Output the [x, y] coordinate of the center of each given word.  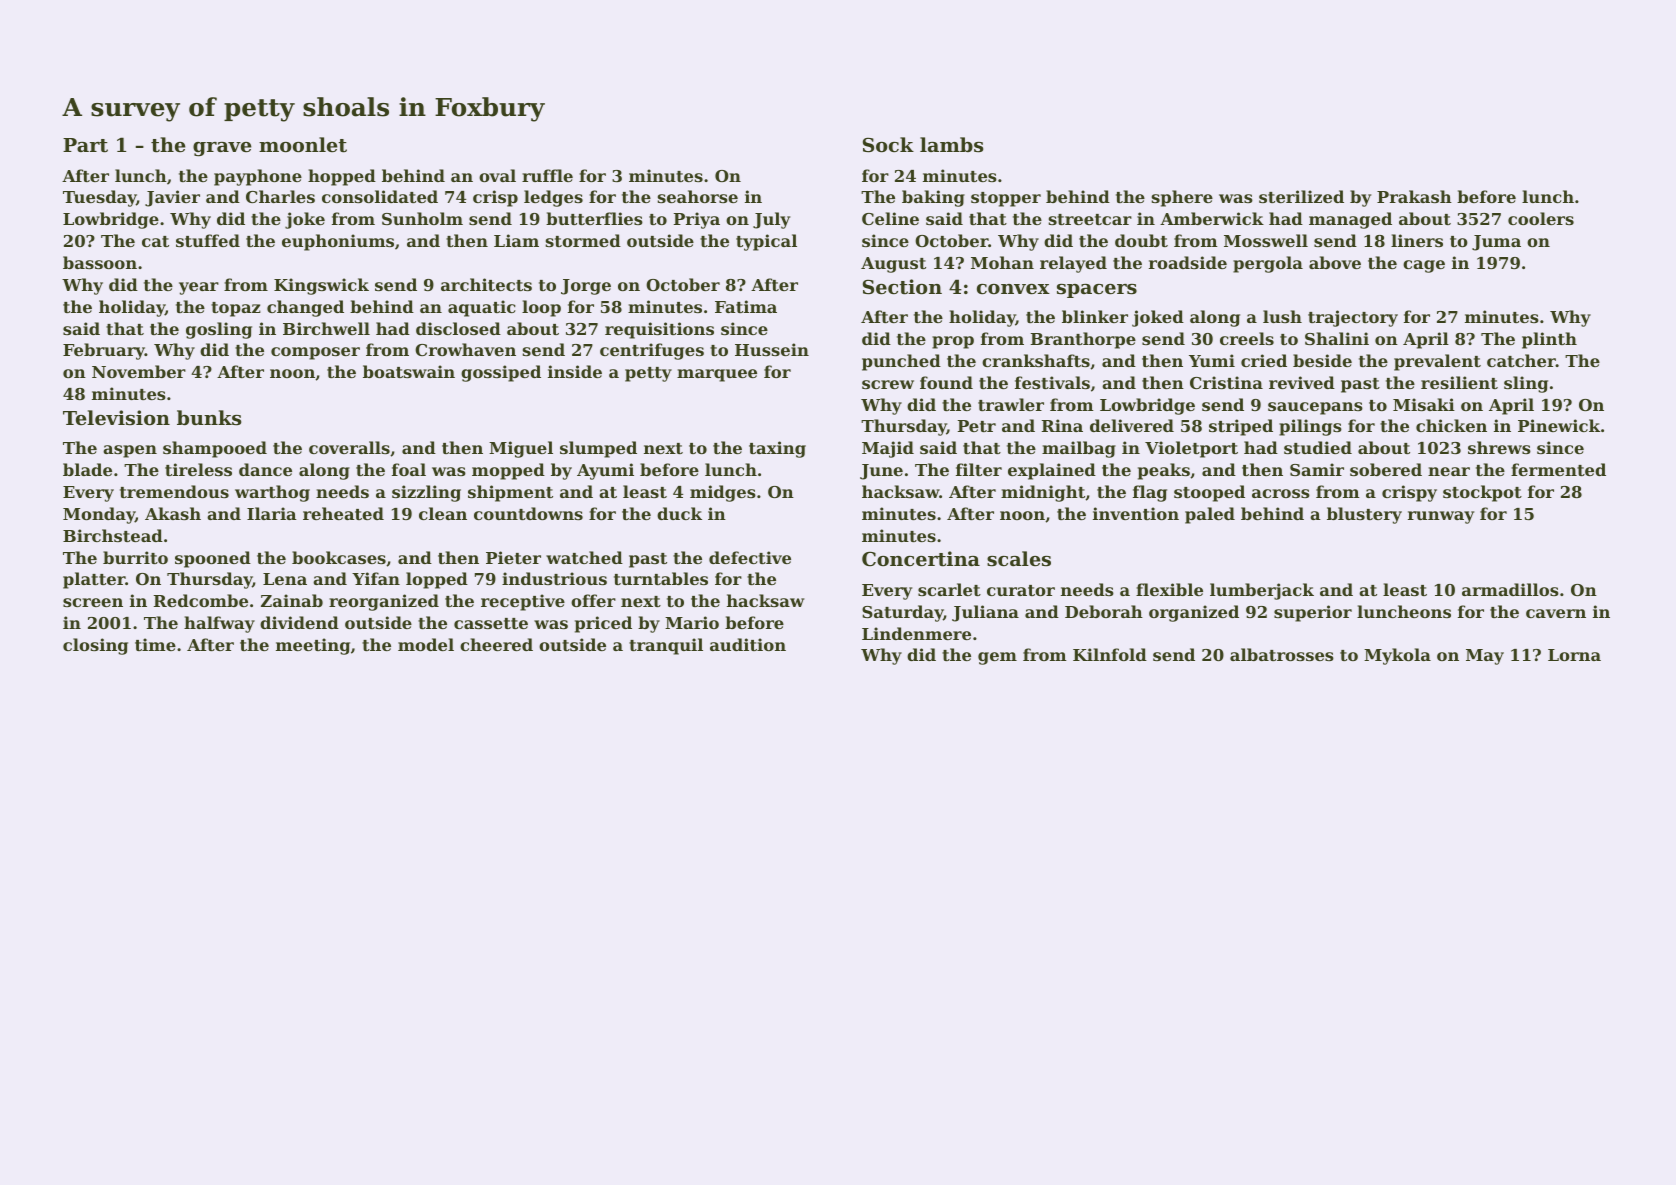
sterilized [1301, 196]
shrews [1499, 447]
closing [95, 646]
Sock [888, 145]
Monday [99, 515]
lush [1282, 316]
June [881, 472]
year [199, 288]
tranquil [666, 646]
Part [85, 145]
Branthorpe [1083, 340]
